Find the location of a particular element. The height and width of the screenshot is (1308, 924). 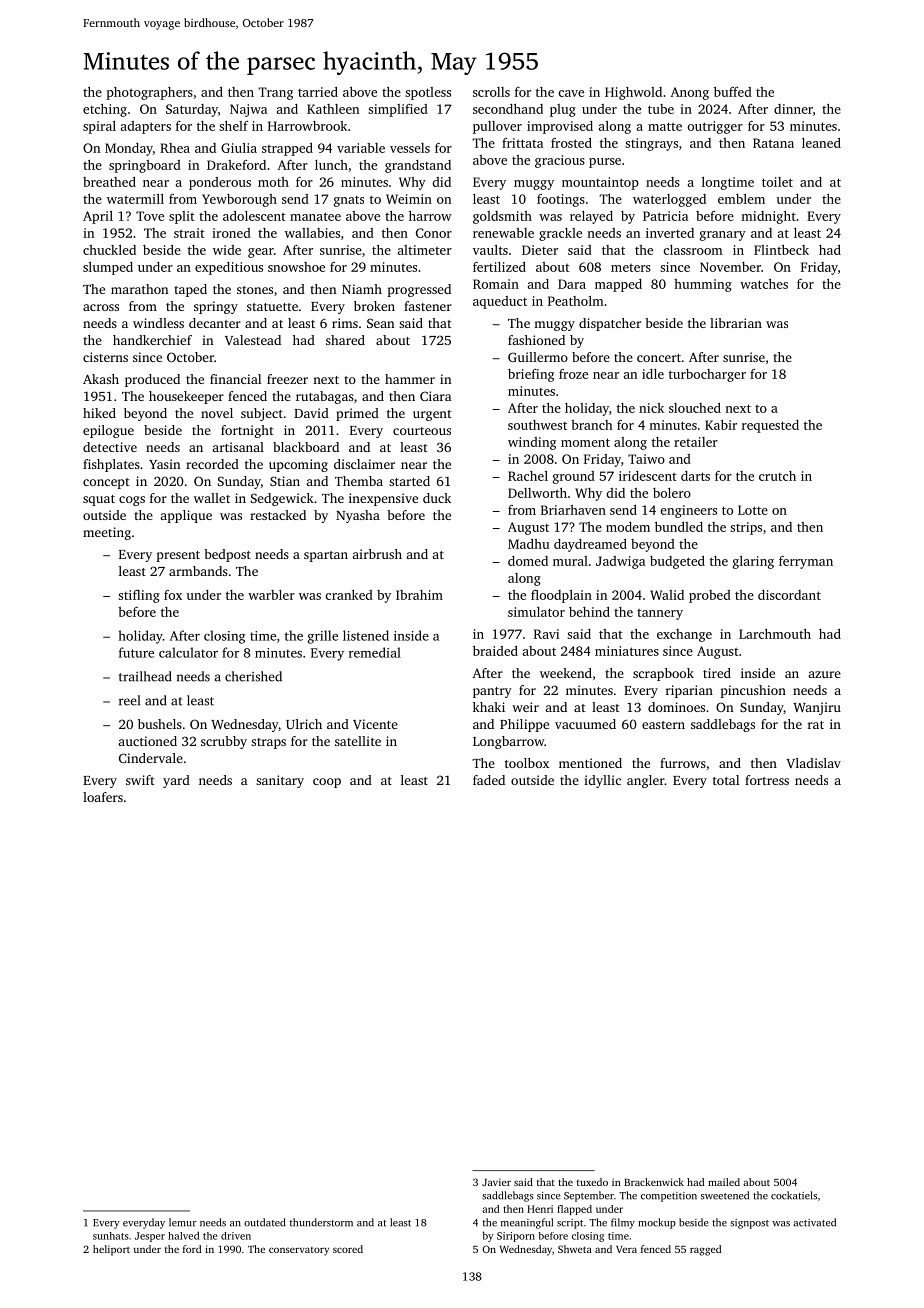

sunhats is located at coordinates (111, 1236).
